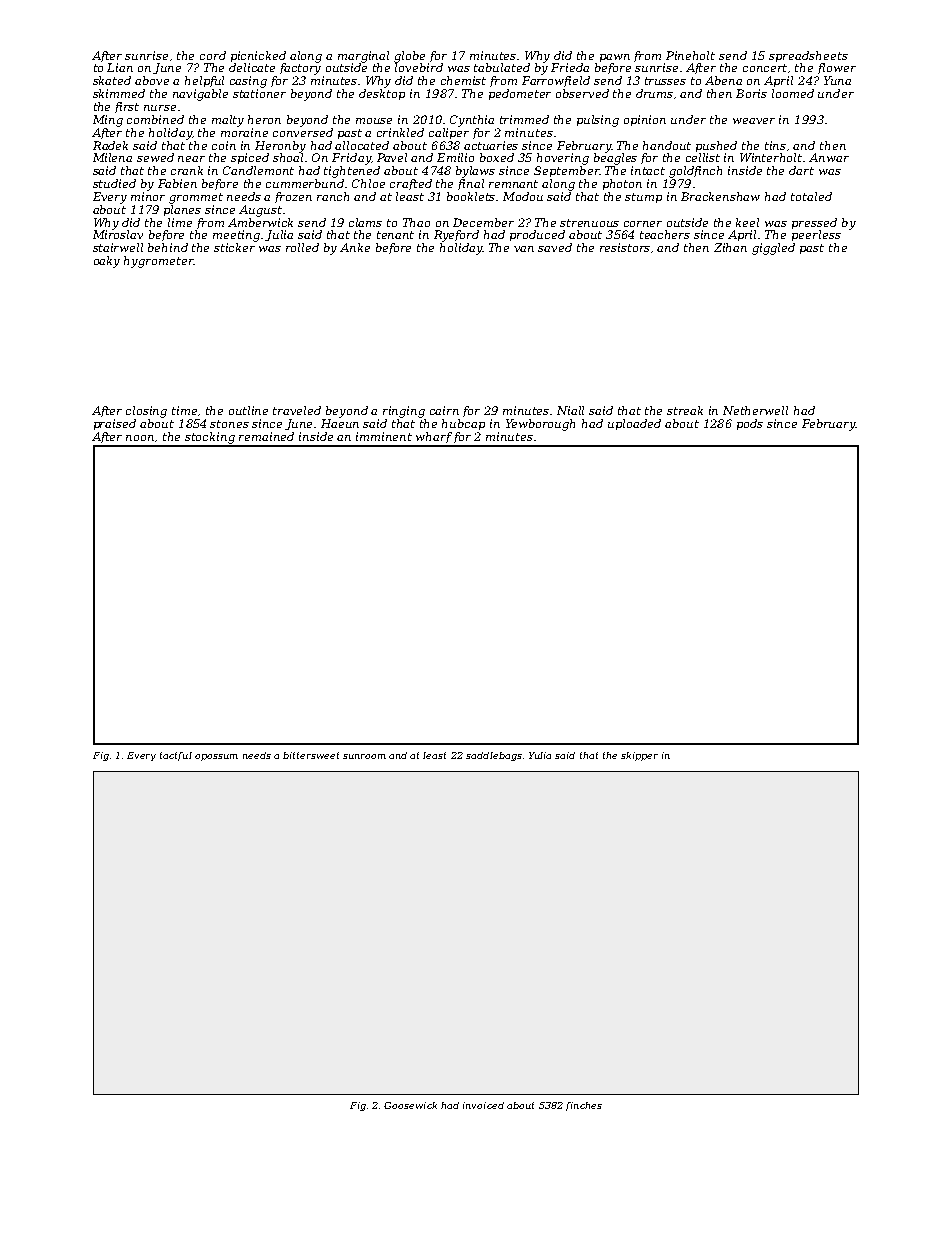 The height and width of the screenshot is (1233, 952). Describe the element at coordinates (182, 210) in the screenshot. I see `planes` at that location.
